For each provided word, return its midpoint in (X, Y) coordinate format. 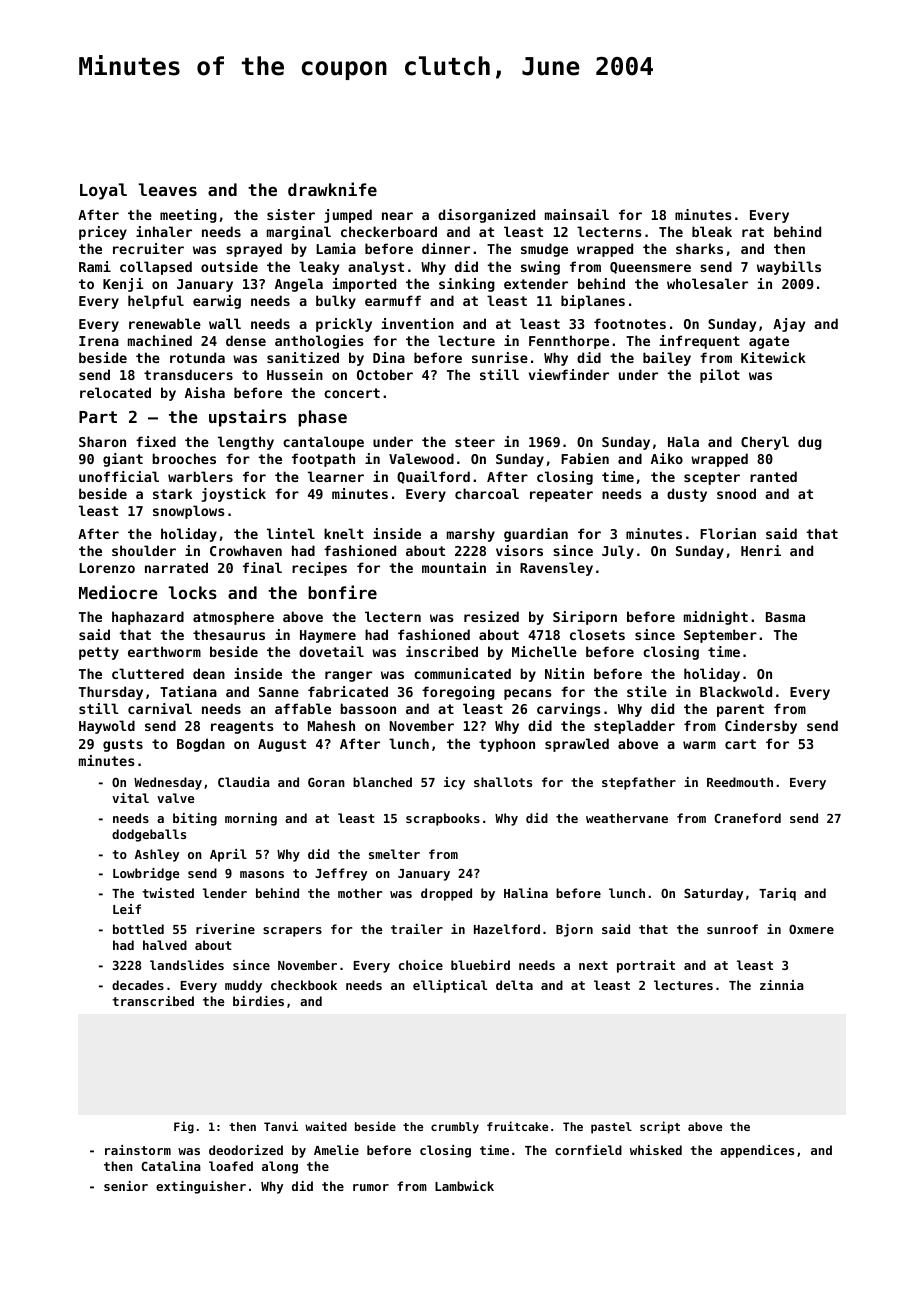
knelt (344, 533)
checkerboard (389, 231)
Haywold (107, 727)
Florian (728, 533)
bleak (712, 231)
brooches (184, 458)
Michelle (544, 651)
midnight (716, 618)
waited (326, 1126)
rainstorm (138, 1150)
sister (291, 214)
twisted (168, 893)
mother (360, 893)
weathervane (627, 818)
